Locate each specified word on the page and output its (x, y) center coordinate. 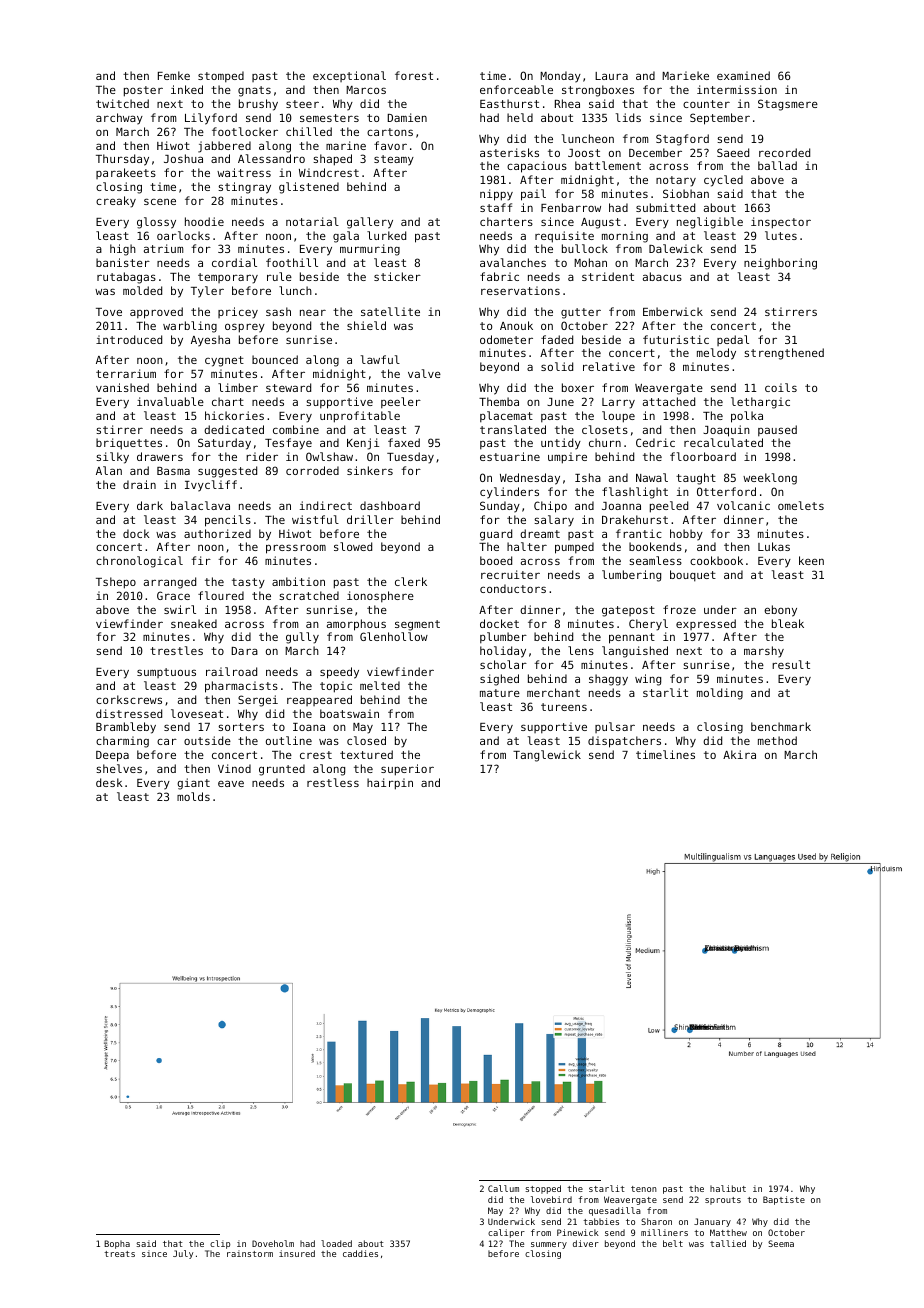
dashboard (390, 505)
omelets (801, 505)
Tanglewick (547, 756)
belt (673, 1243)
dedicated (234, 429)
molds (193, 796)
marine (346, 145)
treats (119, 1254)
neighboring (780, 264)
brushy (258, 105)
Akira (739, 754)
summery (549, 1245)
